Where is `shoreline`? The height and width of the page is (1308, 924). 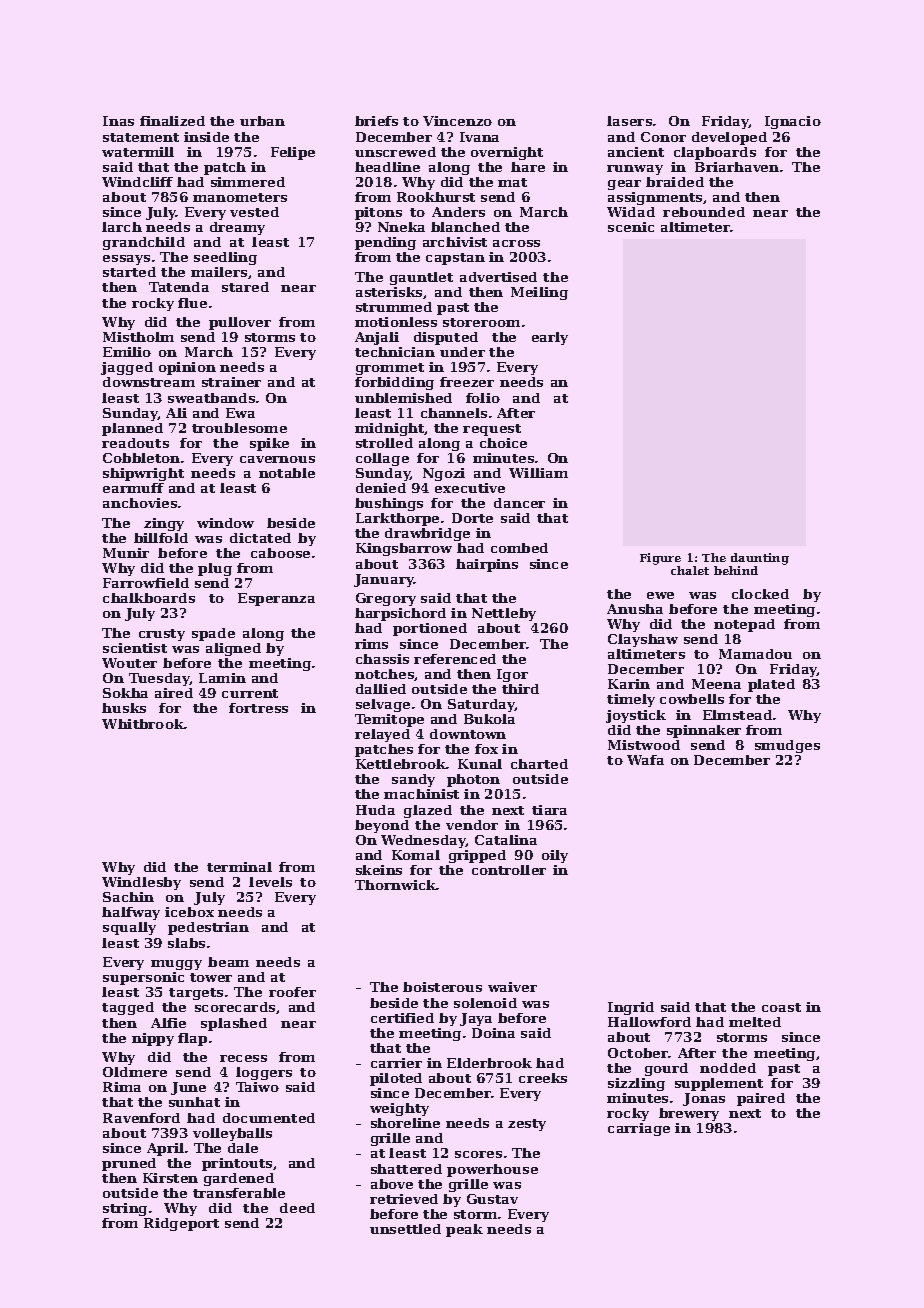 shoreline is located at coordinates (405, 1123).
